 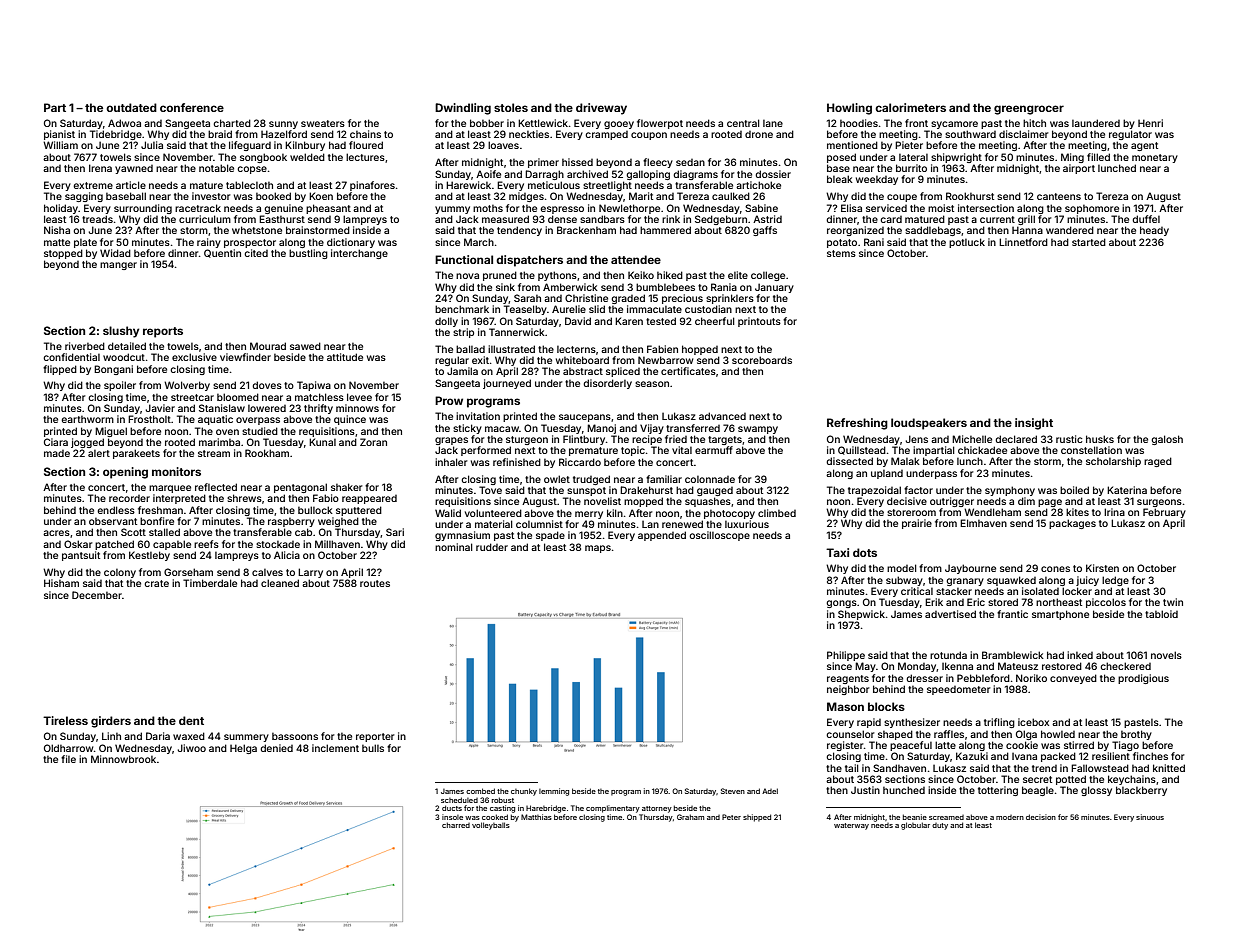 What do you see at coordinates (59, 135) in the screenshot?
I see `pianist` at bounding box center [59, 135].
